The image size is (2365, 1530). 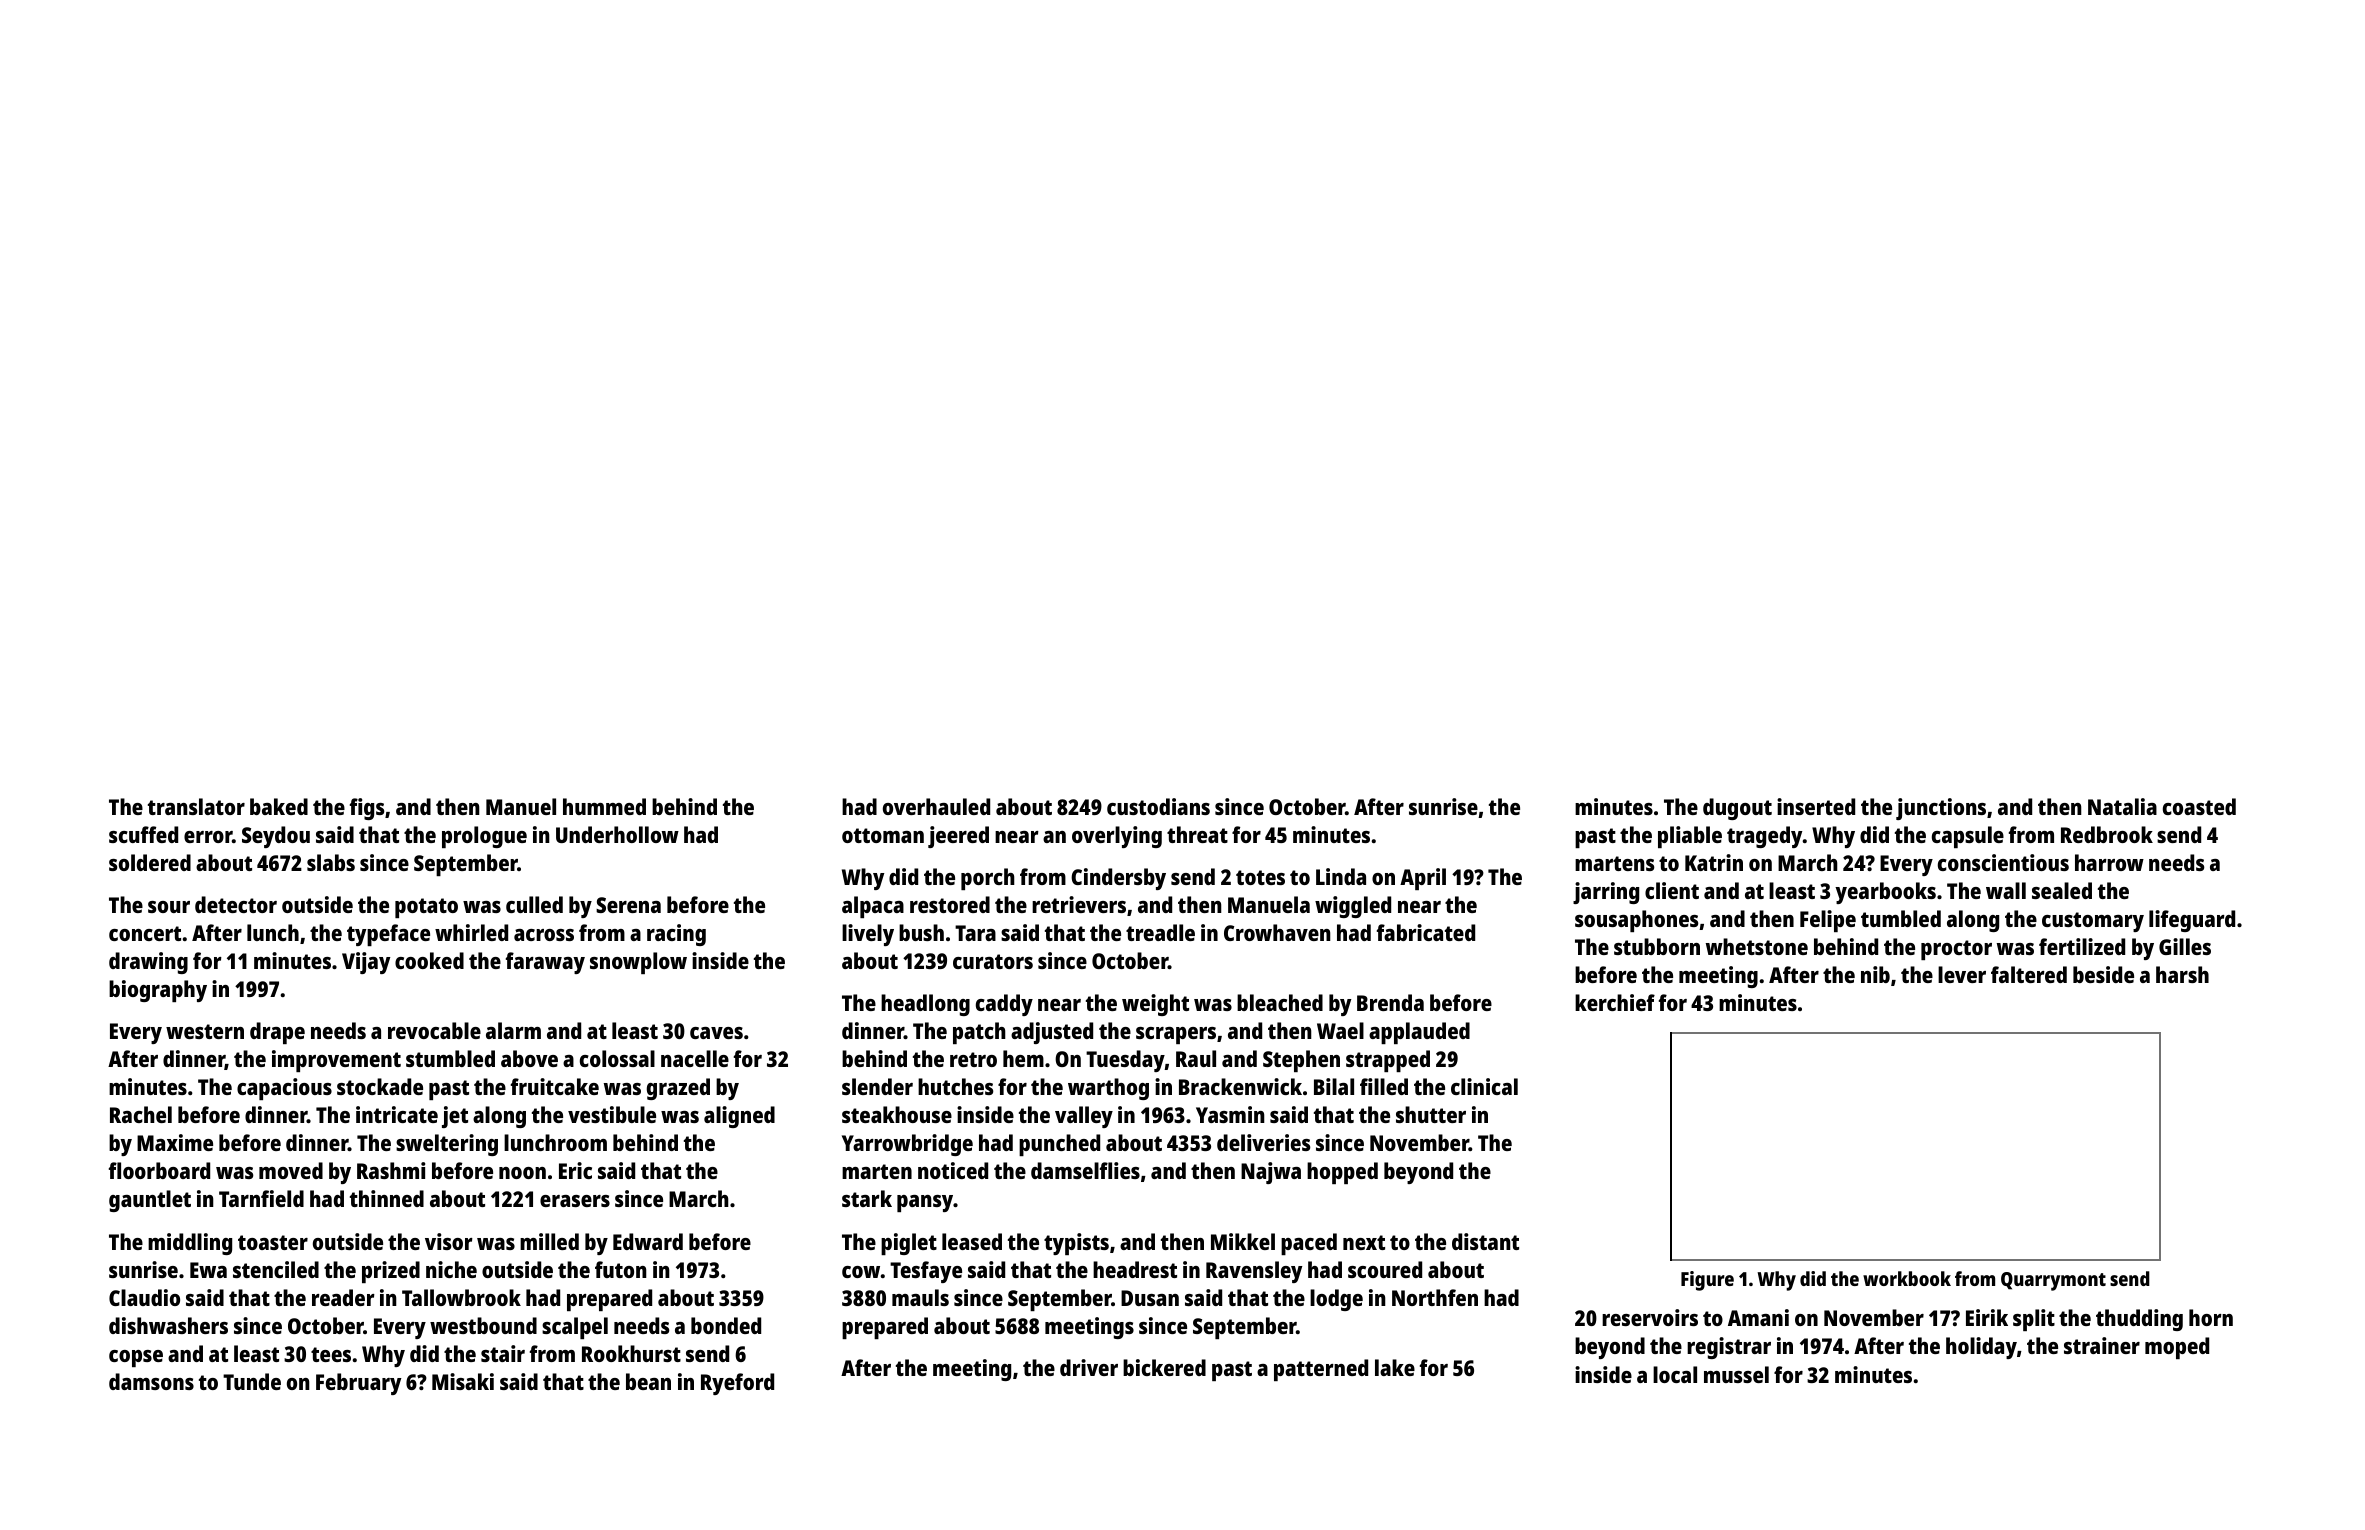 I want to click on Brackenwick, so click(x=1240, y=1086).
